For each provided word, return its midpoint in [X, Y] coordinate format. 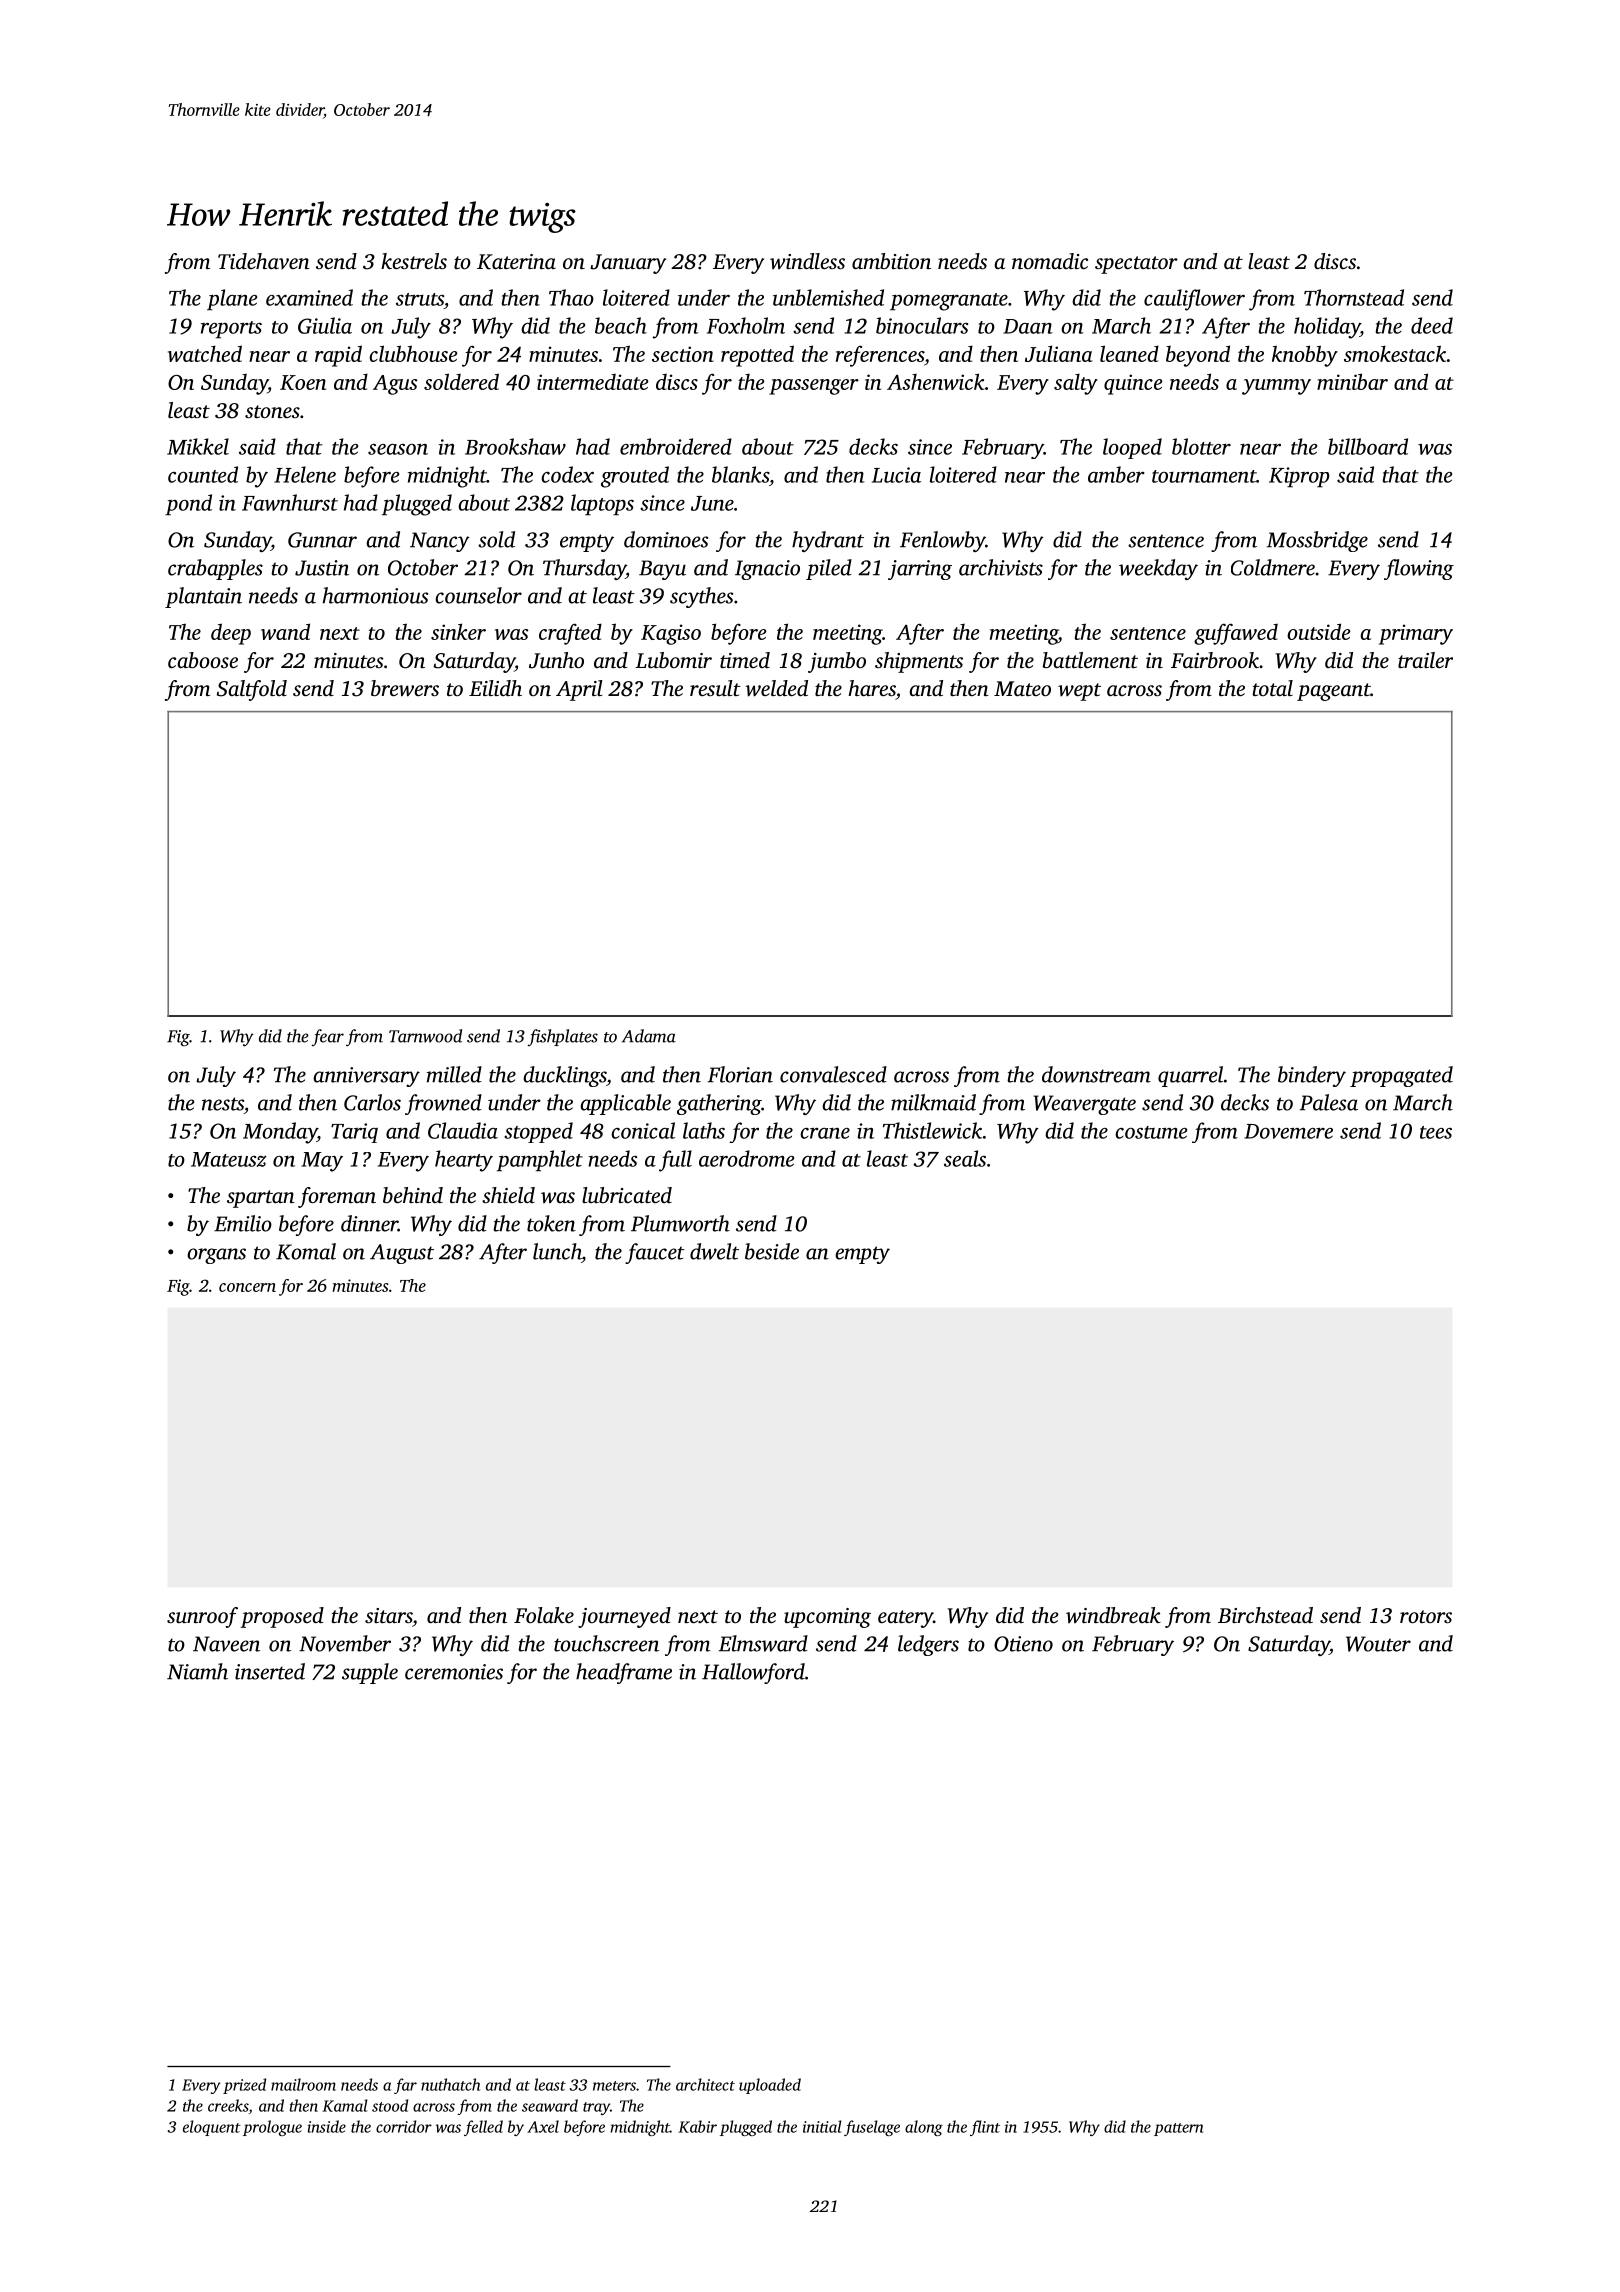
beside [772, 1251]
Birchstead [1265, 1615]
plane [232, 300]
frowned [443, 1104]
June [712, 503]
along [924, 2128]
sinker [458, 631]
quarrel [1190, 1076]
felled [483, 2128]
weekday [1158, 569]
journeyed [624, 1617]
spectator [1136, 265]
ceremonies [454, 1672]
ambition [891, 261]
